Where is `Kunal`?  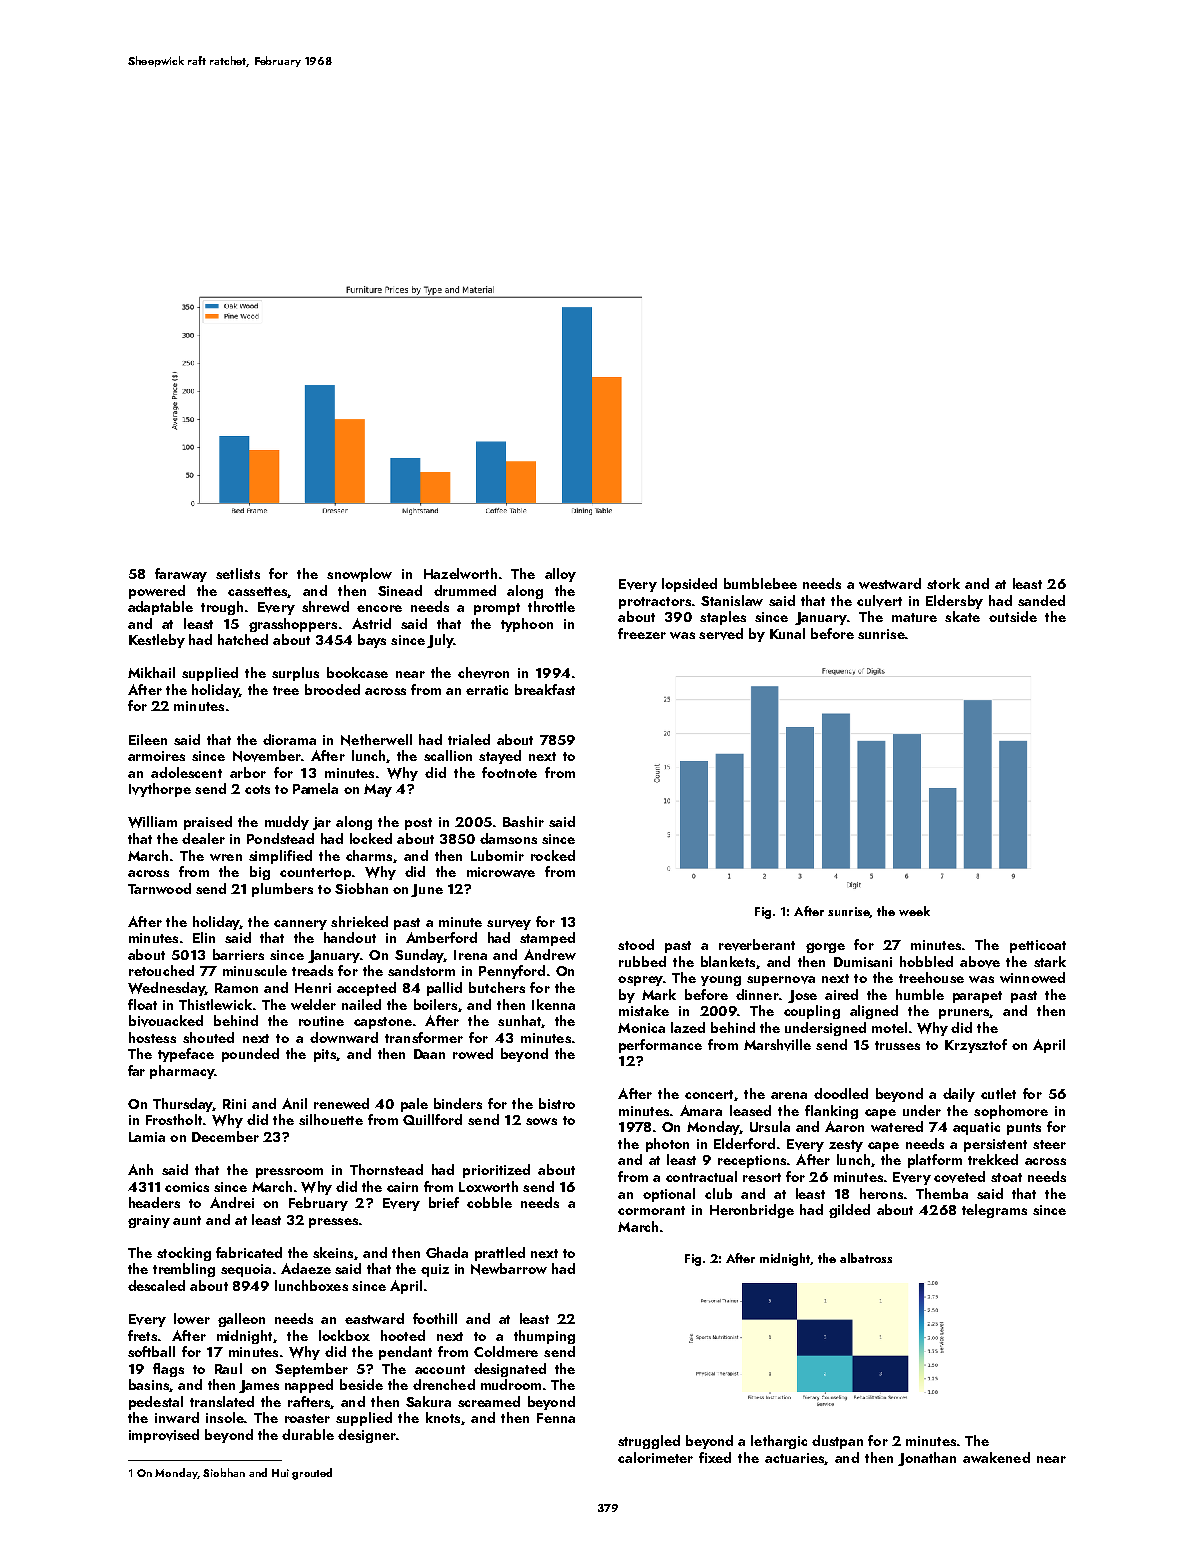 Kunal is located at coordinates (787, 633).
